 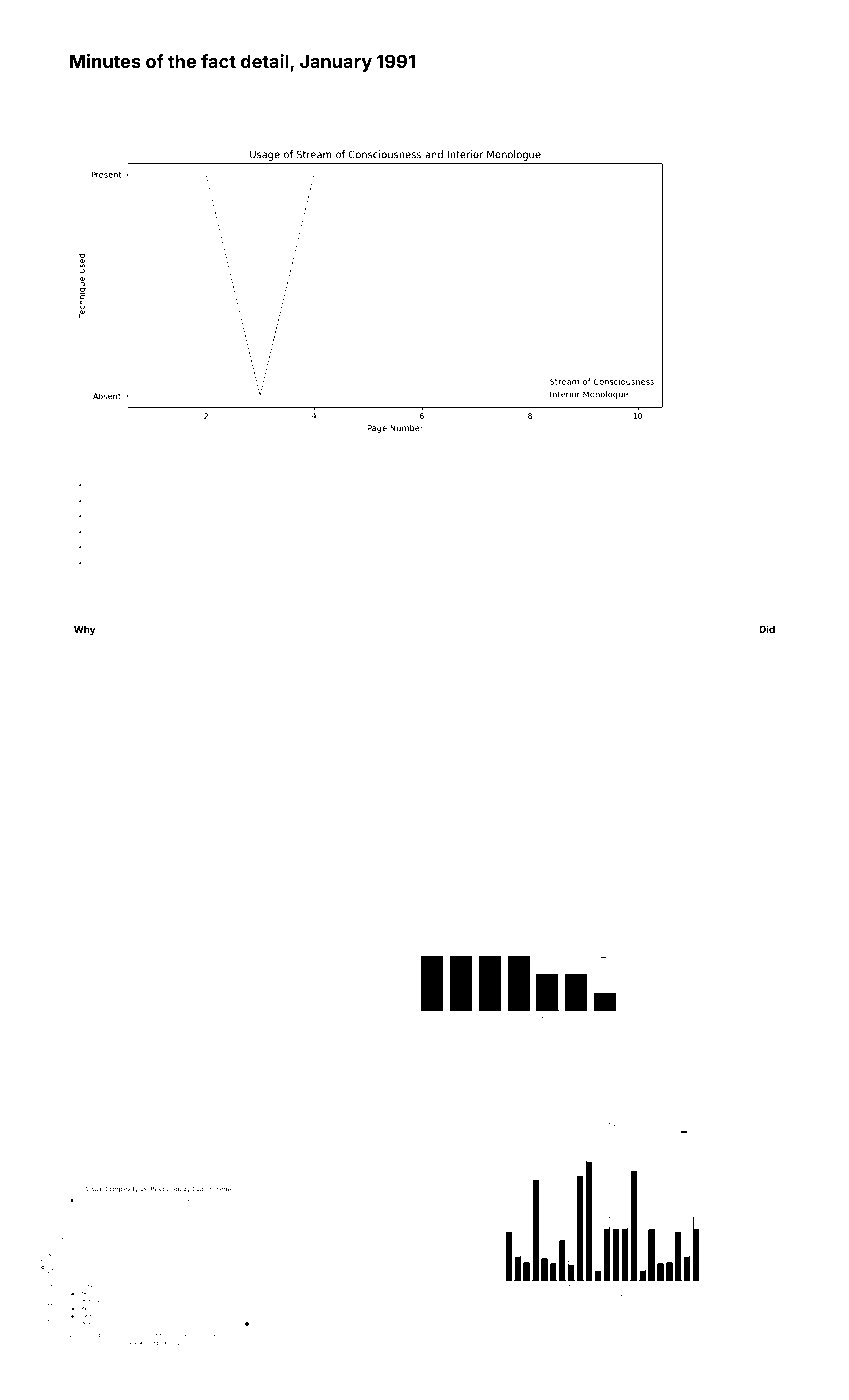 What do you see at coordinates (204, 97) in the document?
I see `Robert` at bounding box center [204, 97].
